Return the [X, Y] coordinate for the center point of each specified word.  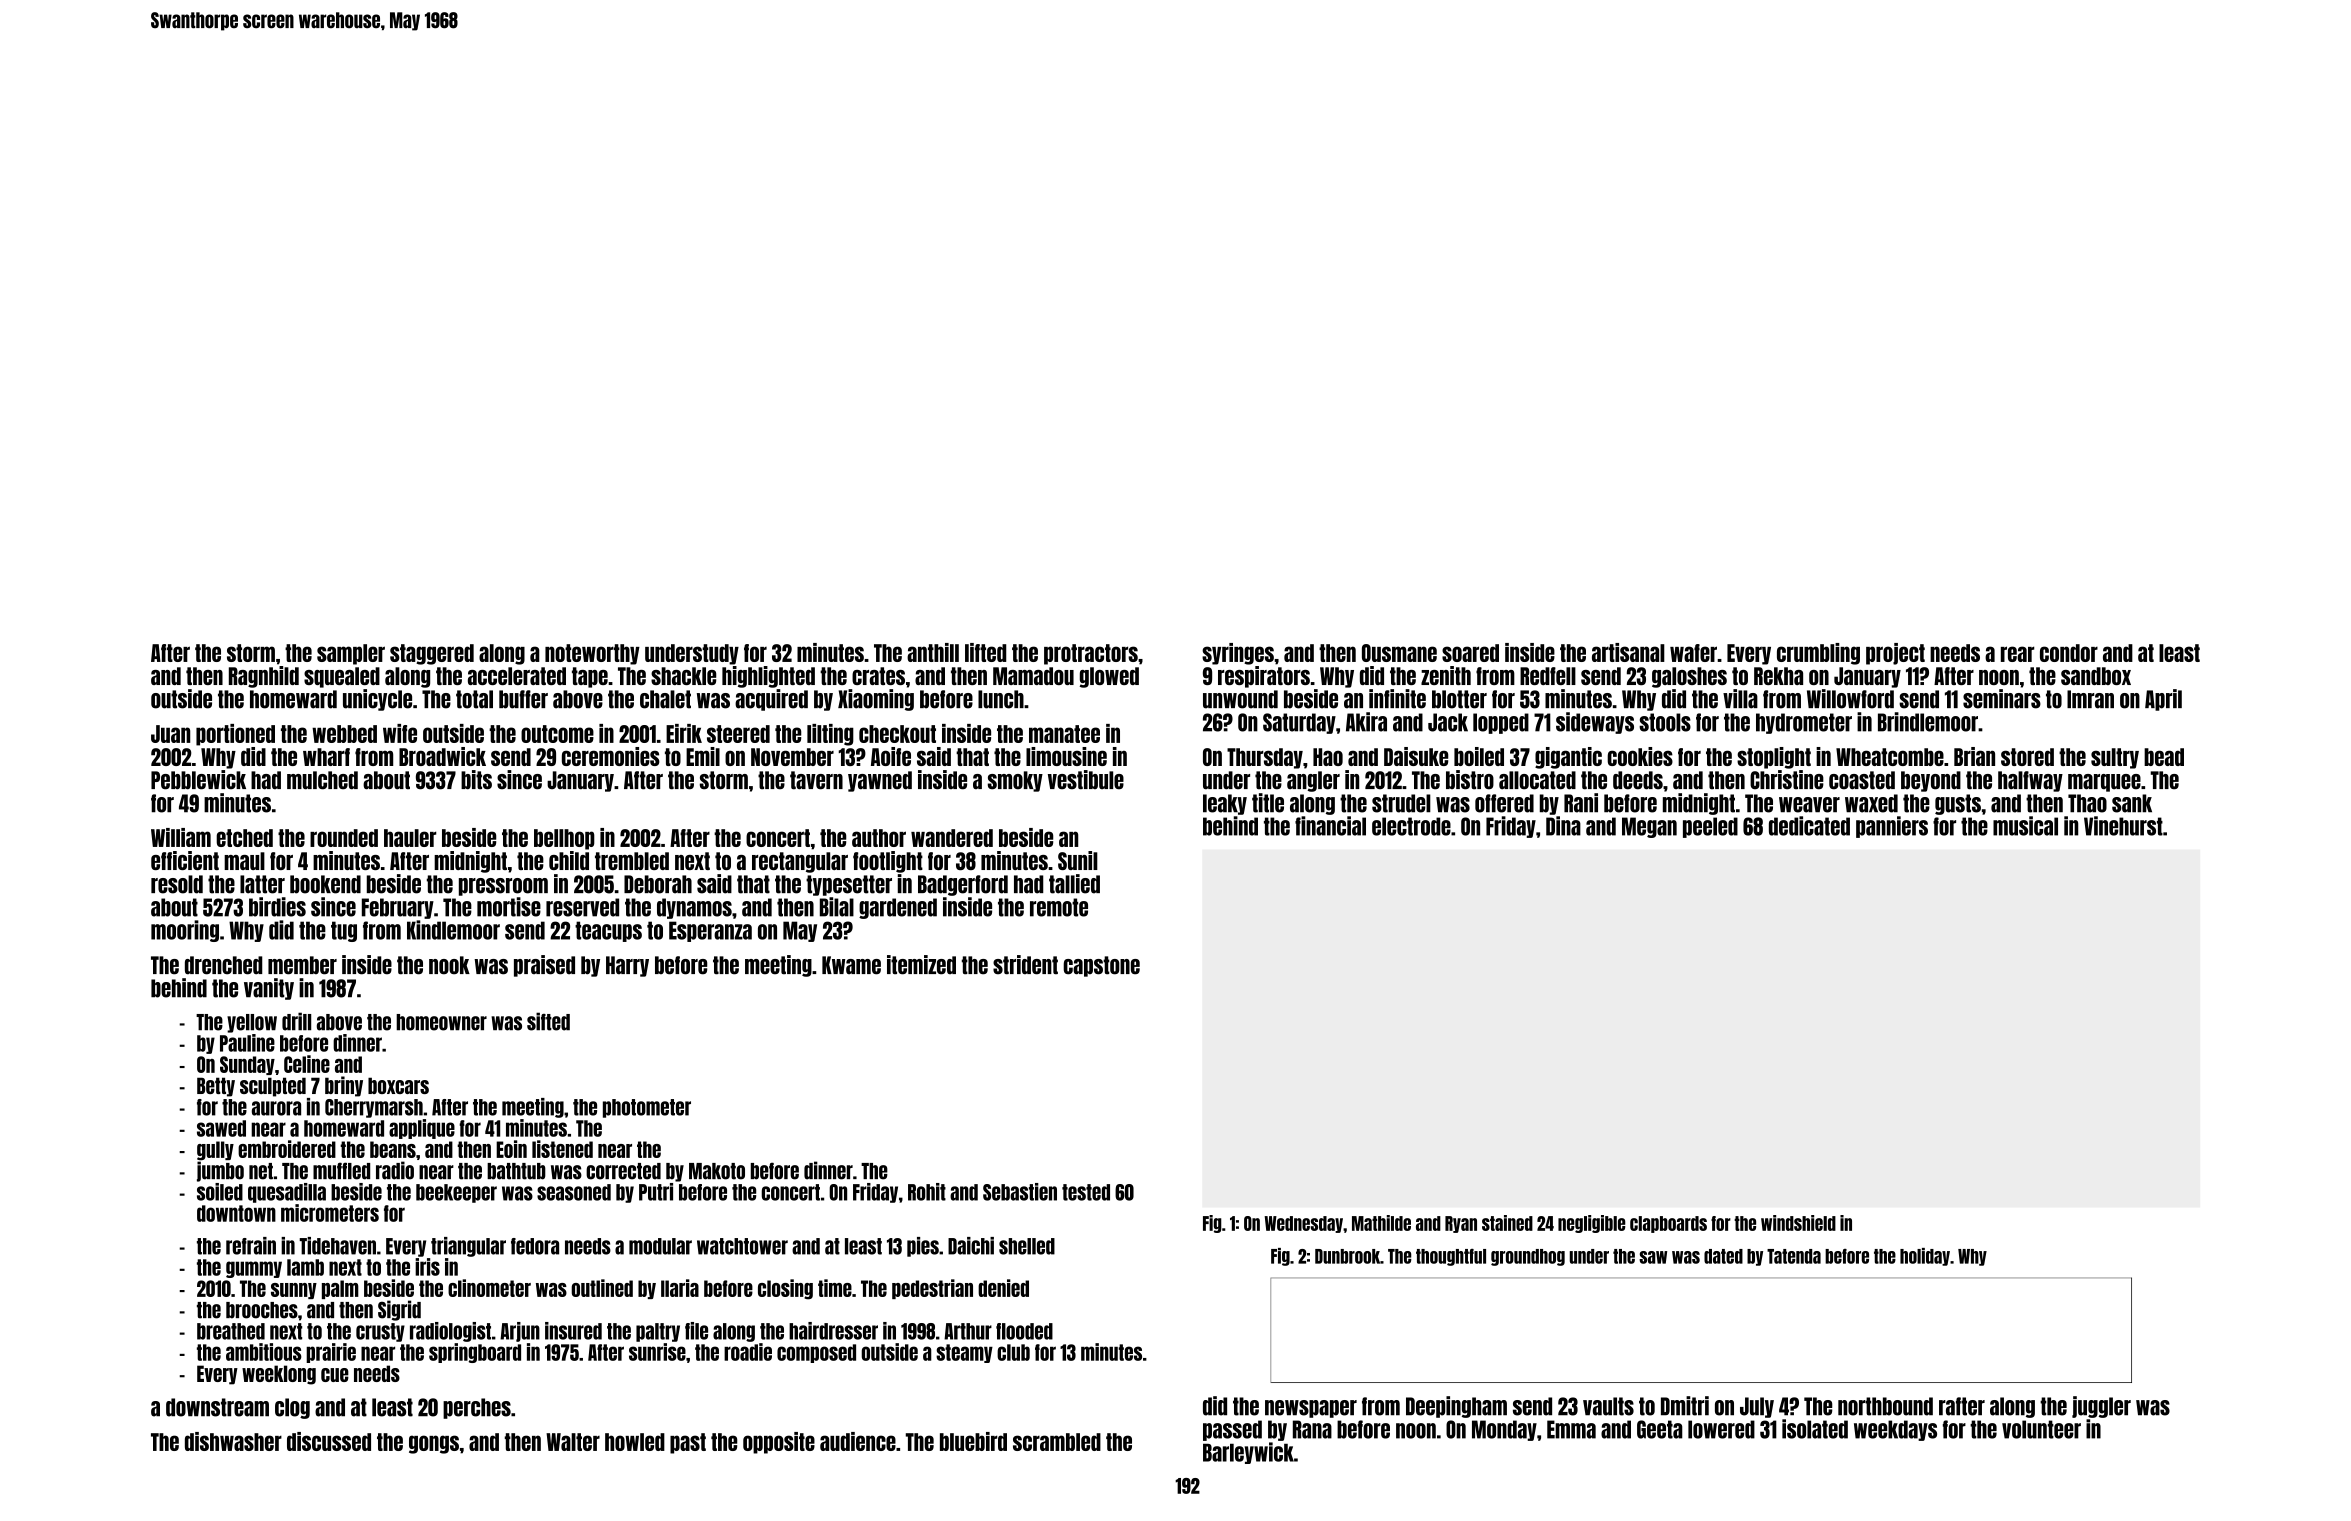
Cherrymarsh [374, 1108]
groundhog [1528, 1257]
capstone [1101, 966]
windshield [1798, 1223]
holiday [1925, 1257]
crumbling [1818, 654]
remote [1059, 907]
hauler [410, 838]
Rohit [927, 1192]
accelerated [517, 676]
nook [449, 965]
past [688, 1443]
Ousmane [1399, 653]
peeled [1710, 827]
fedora [535, 1246]
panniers [1892, 827]
